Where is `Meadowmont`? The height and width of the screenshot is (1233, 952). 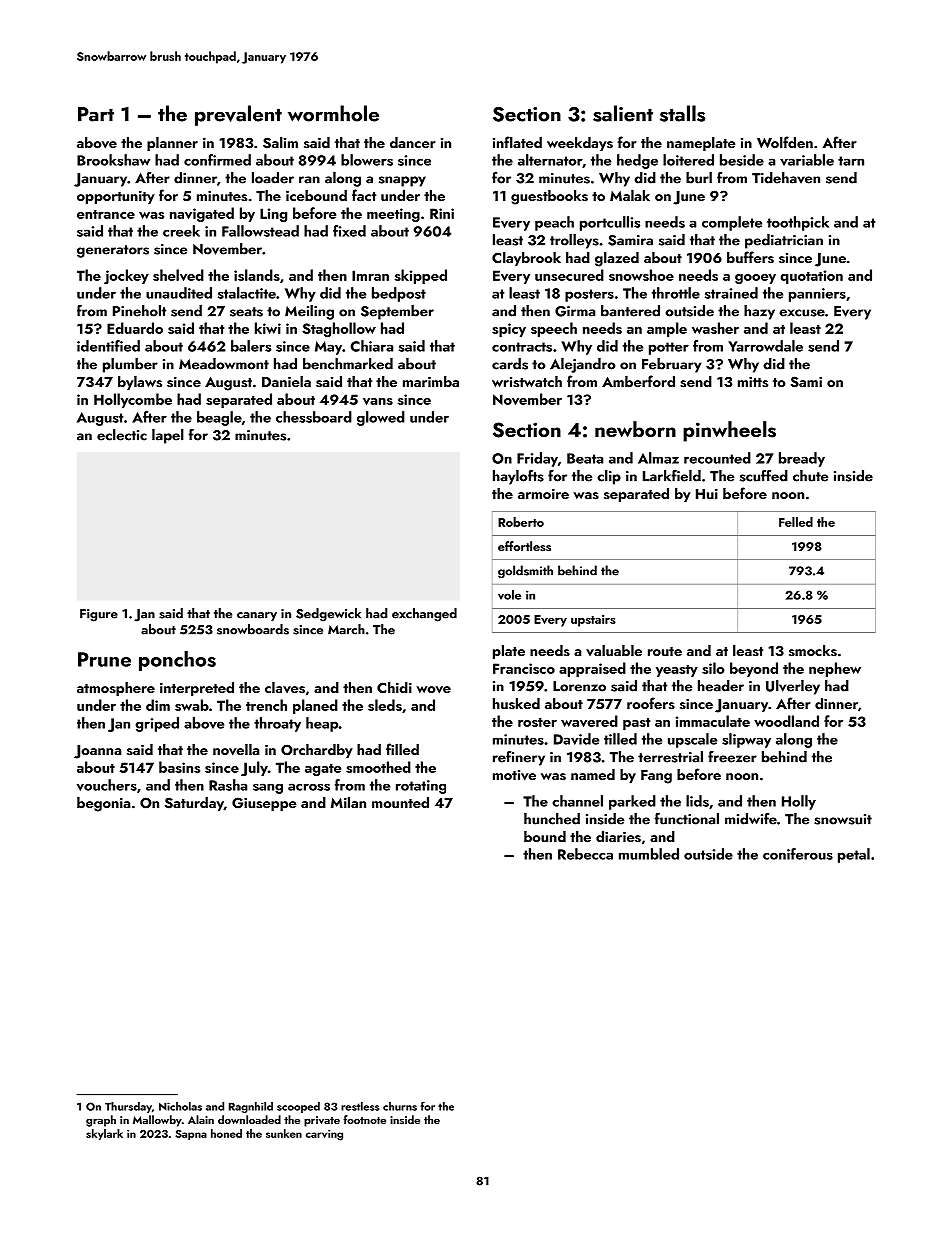
Meadowmont is located at coordinates (224, 364).
